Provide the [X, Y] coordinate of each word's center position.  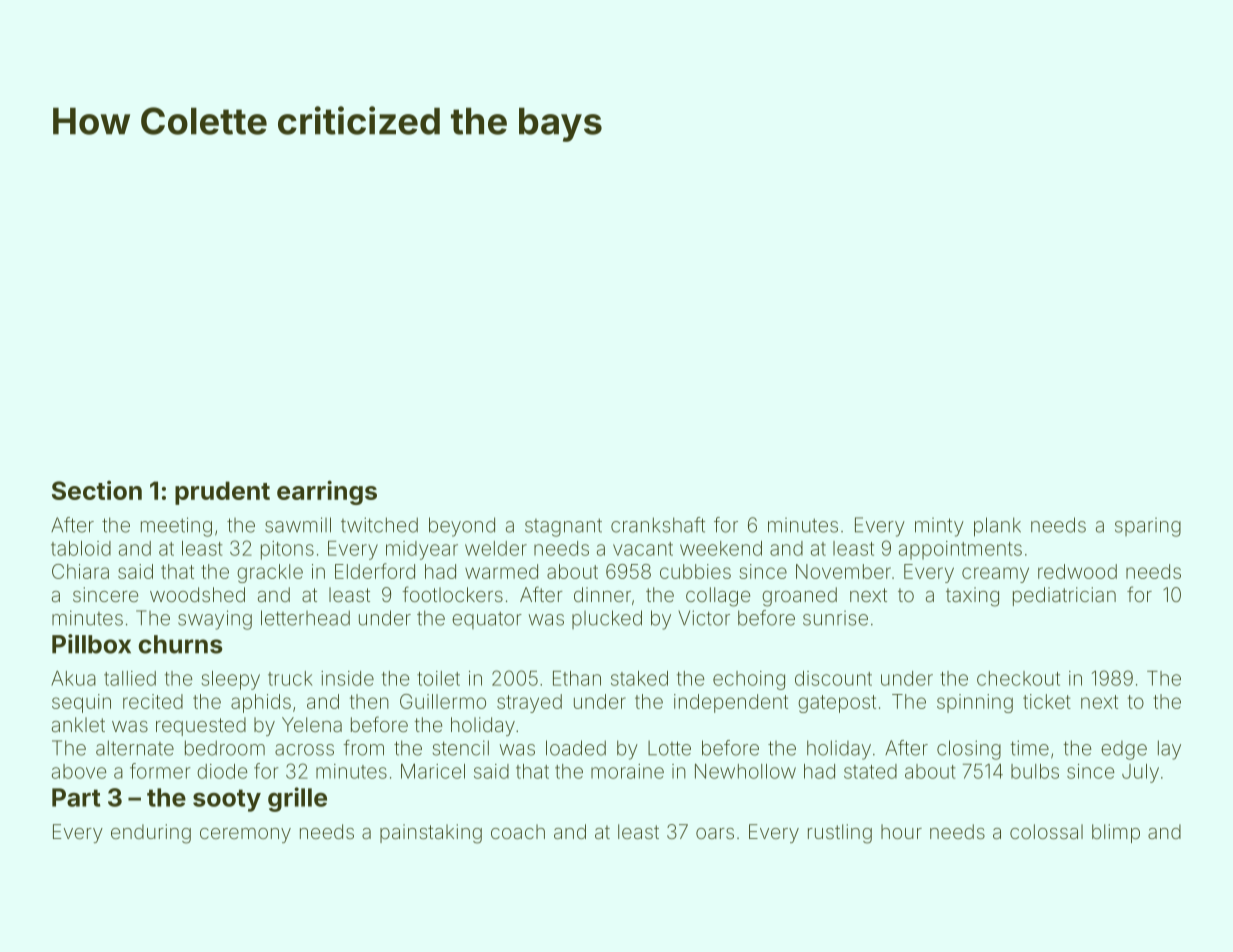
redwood [1077, 571]
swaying [215, 620]
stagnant [563, 527]
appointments [960, 550]
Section [97, 490]
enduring [151, 834]
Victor [704, 618]
